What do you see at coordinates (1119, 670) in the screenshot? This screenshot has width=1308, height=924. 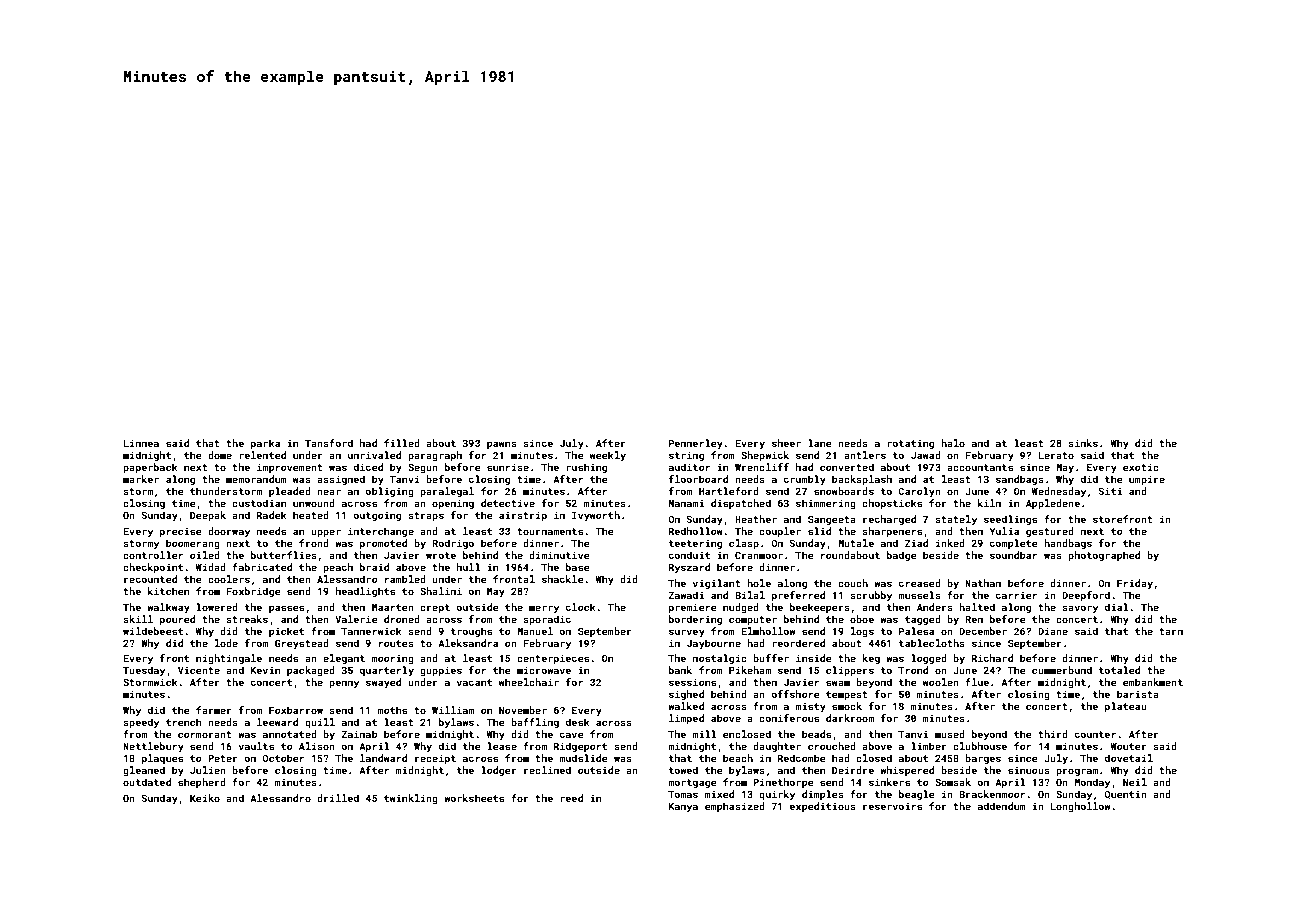 I see `totaled` at bounding box center [1119, 670].
